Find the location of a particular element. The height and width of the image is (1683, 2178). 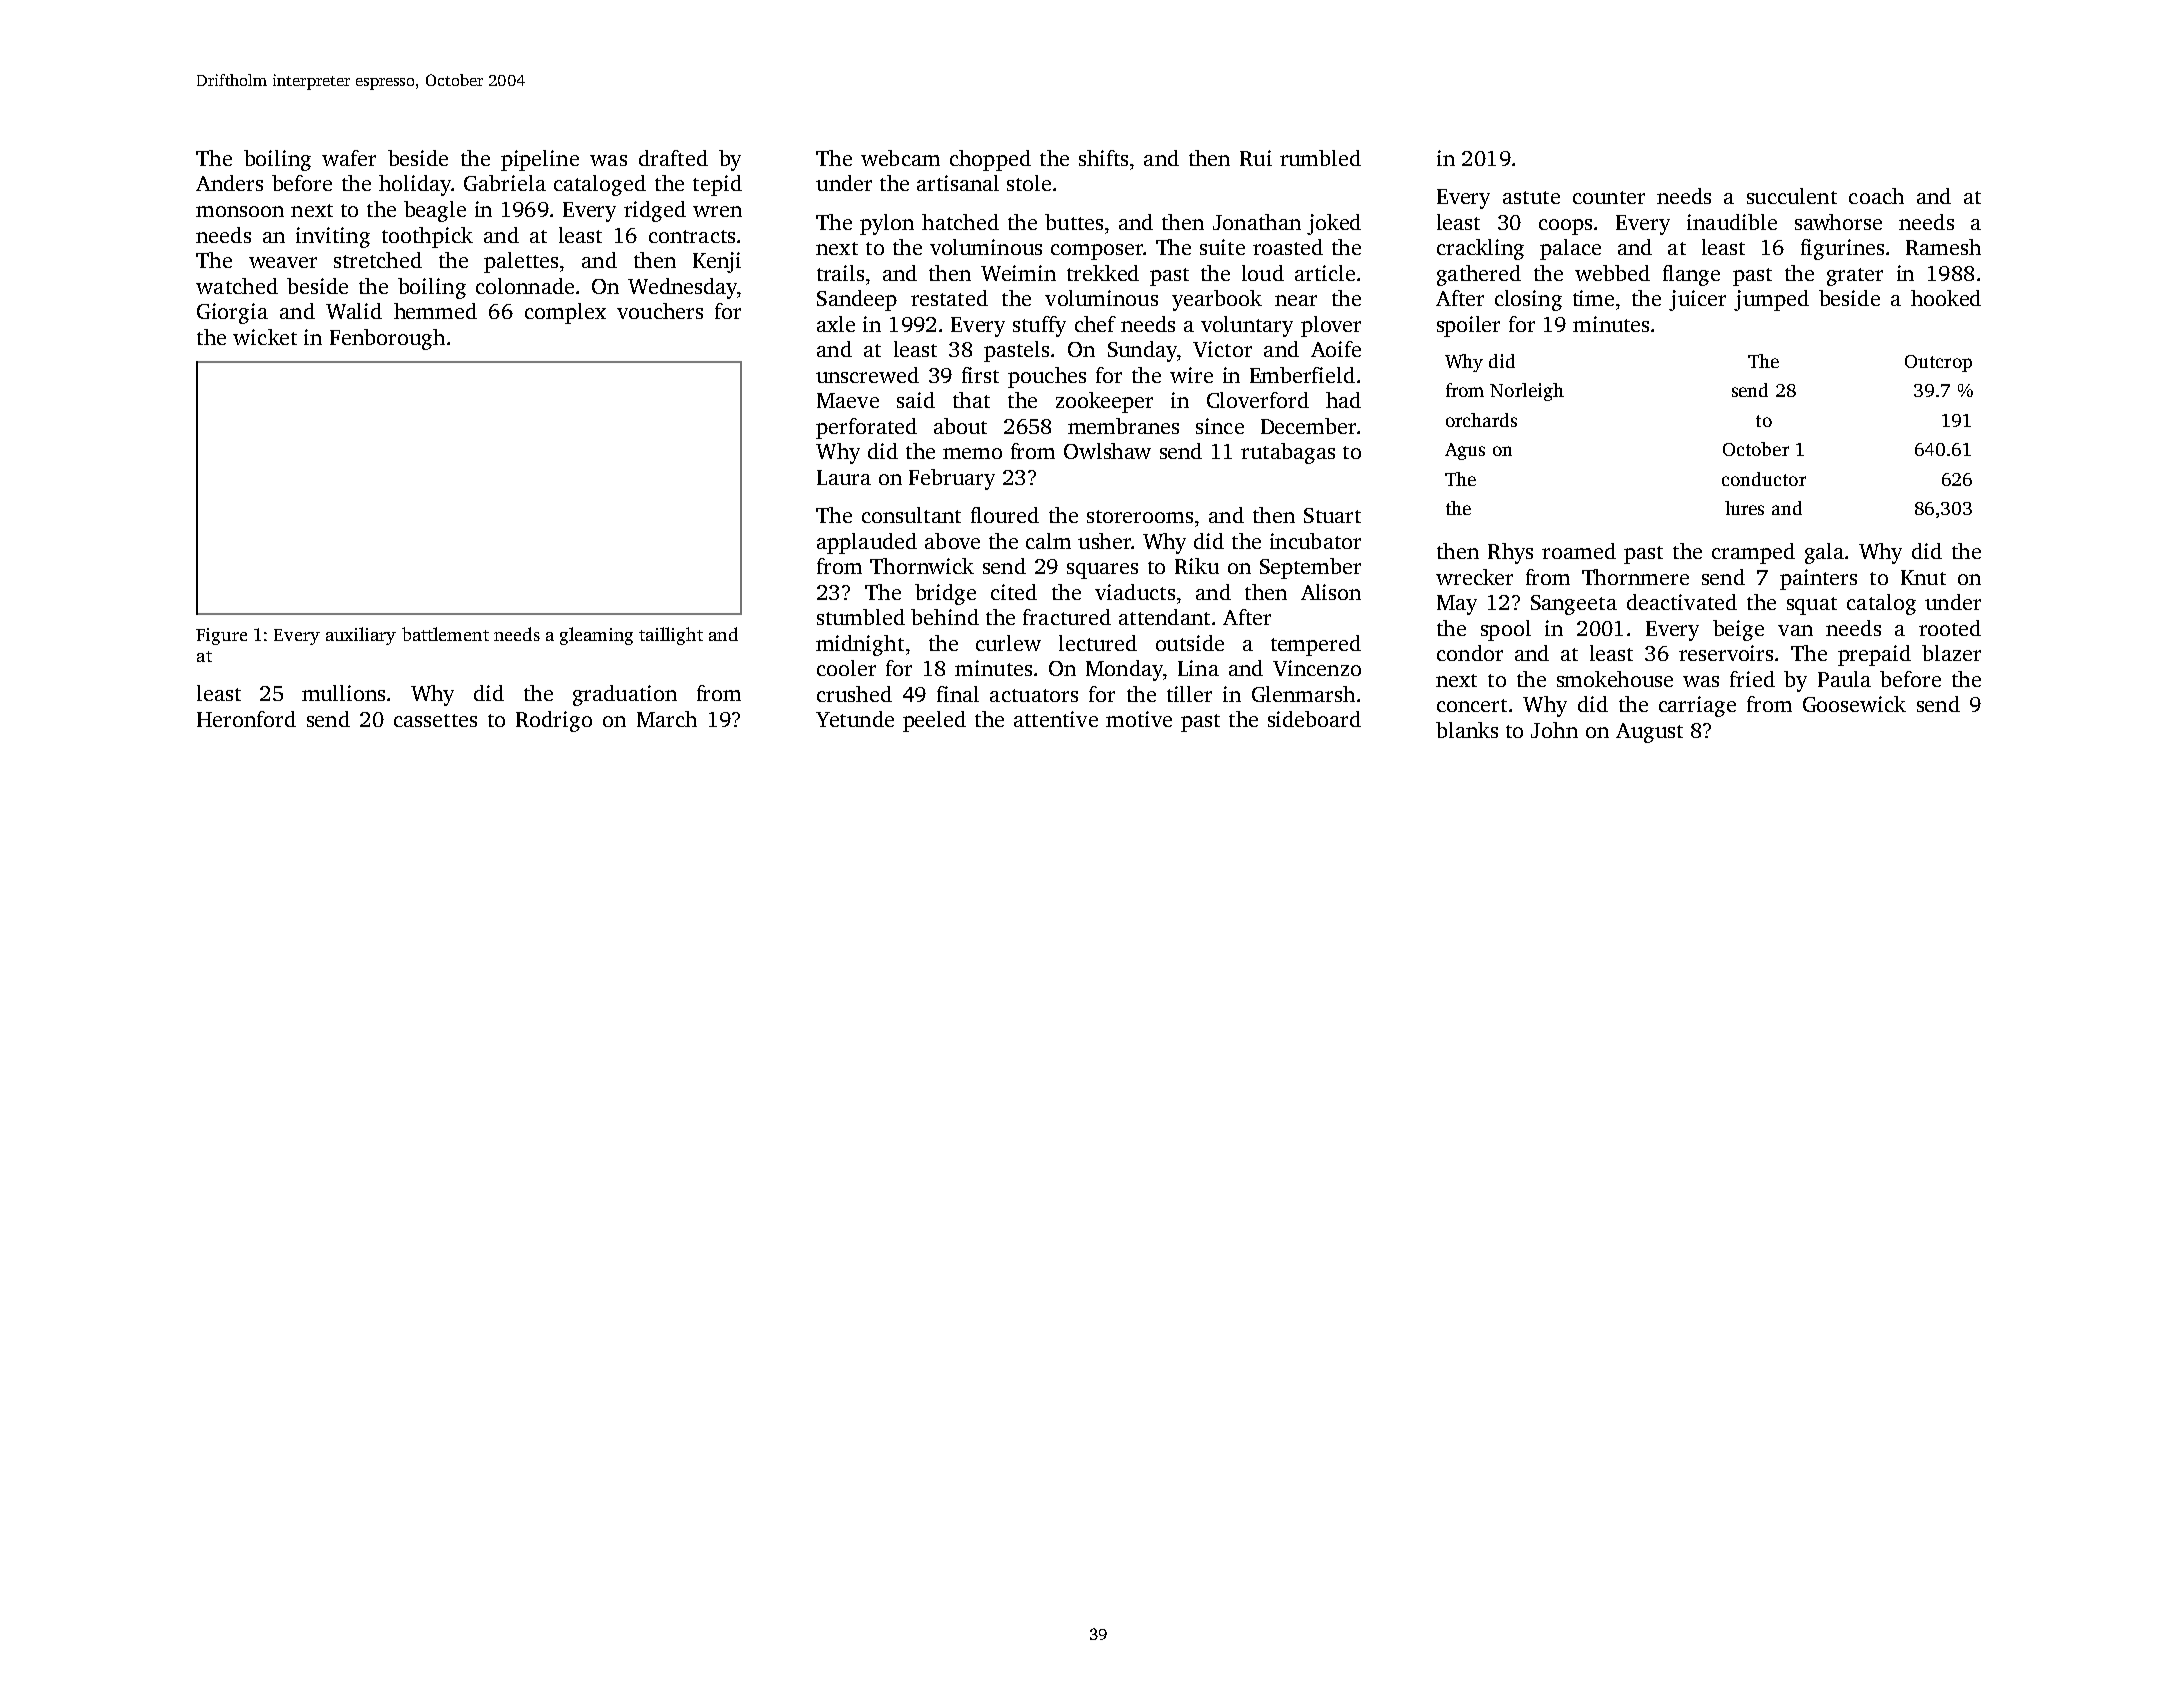

composer is located at coordinates (1097, 252).
